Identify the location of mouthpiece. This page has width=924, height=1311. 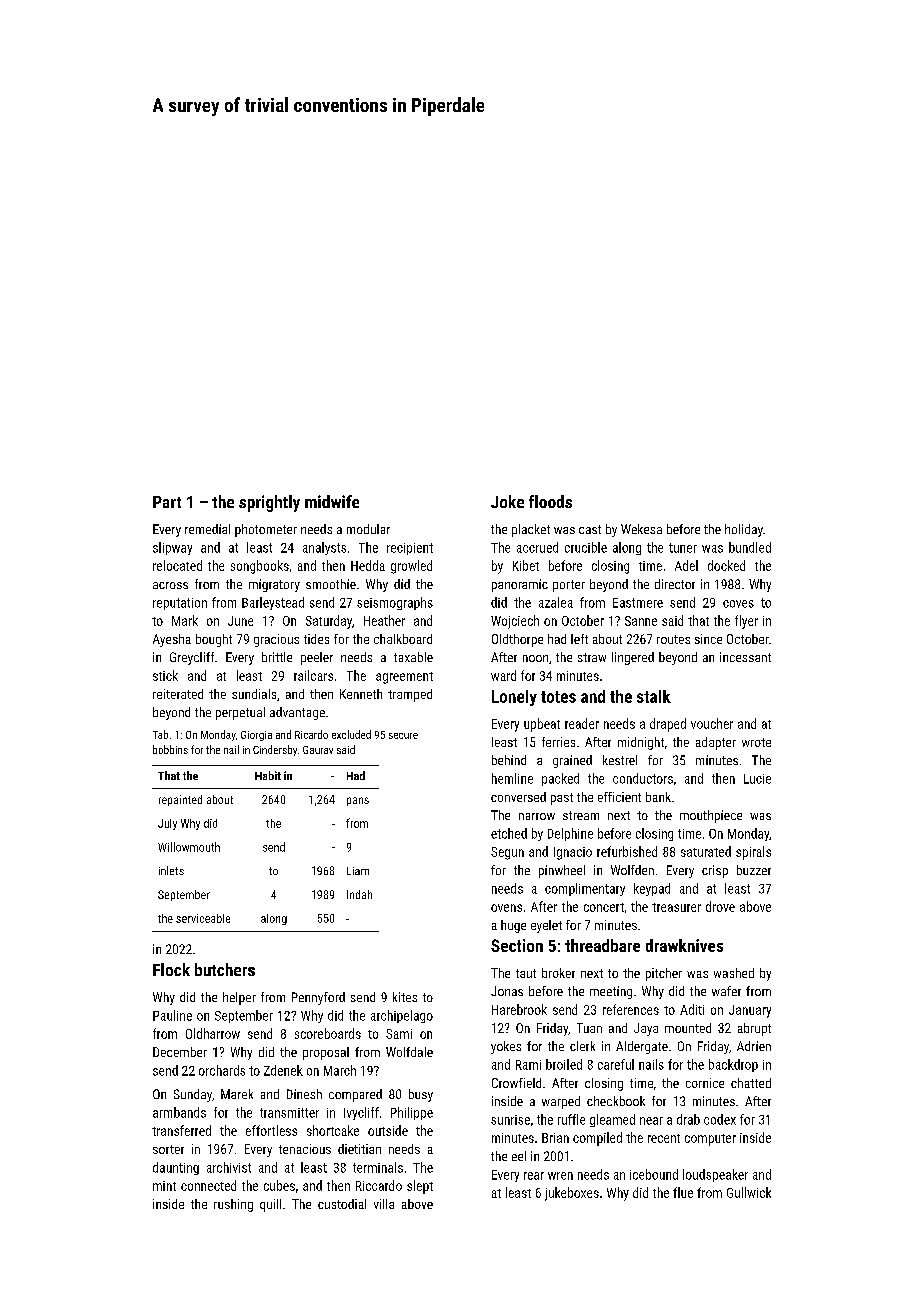
(711, 816).
